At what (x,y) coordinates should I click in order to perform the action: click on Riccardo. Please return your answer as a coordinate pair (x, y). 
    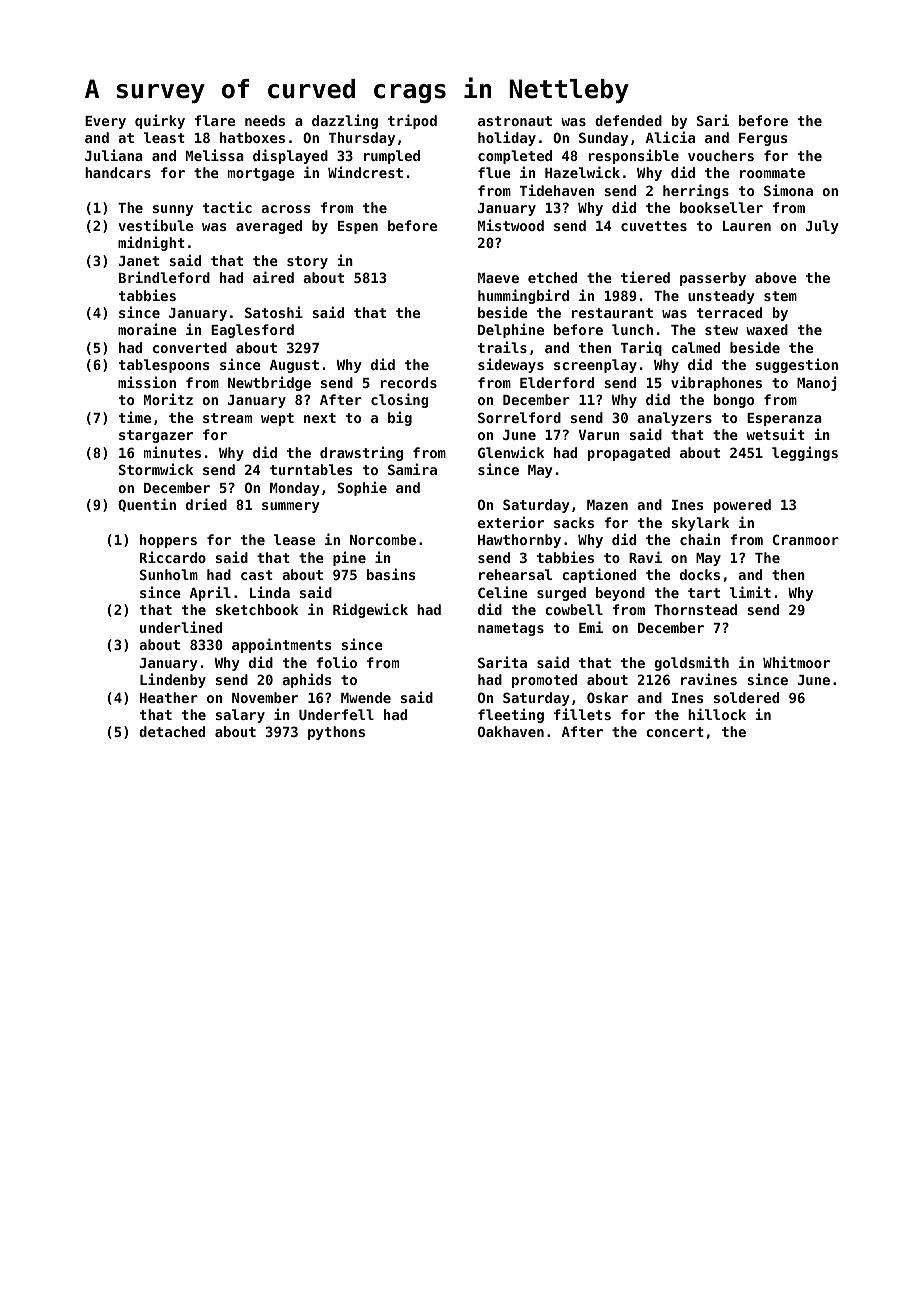
    Looking at the image, I should click on (173, 557).
